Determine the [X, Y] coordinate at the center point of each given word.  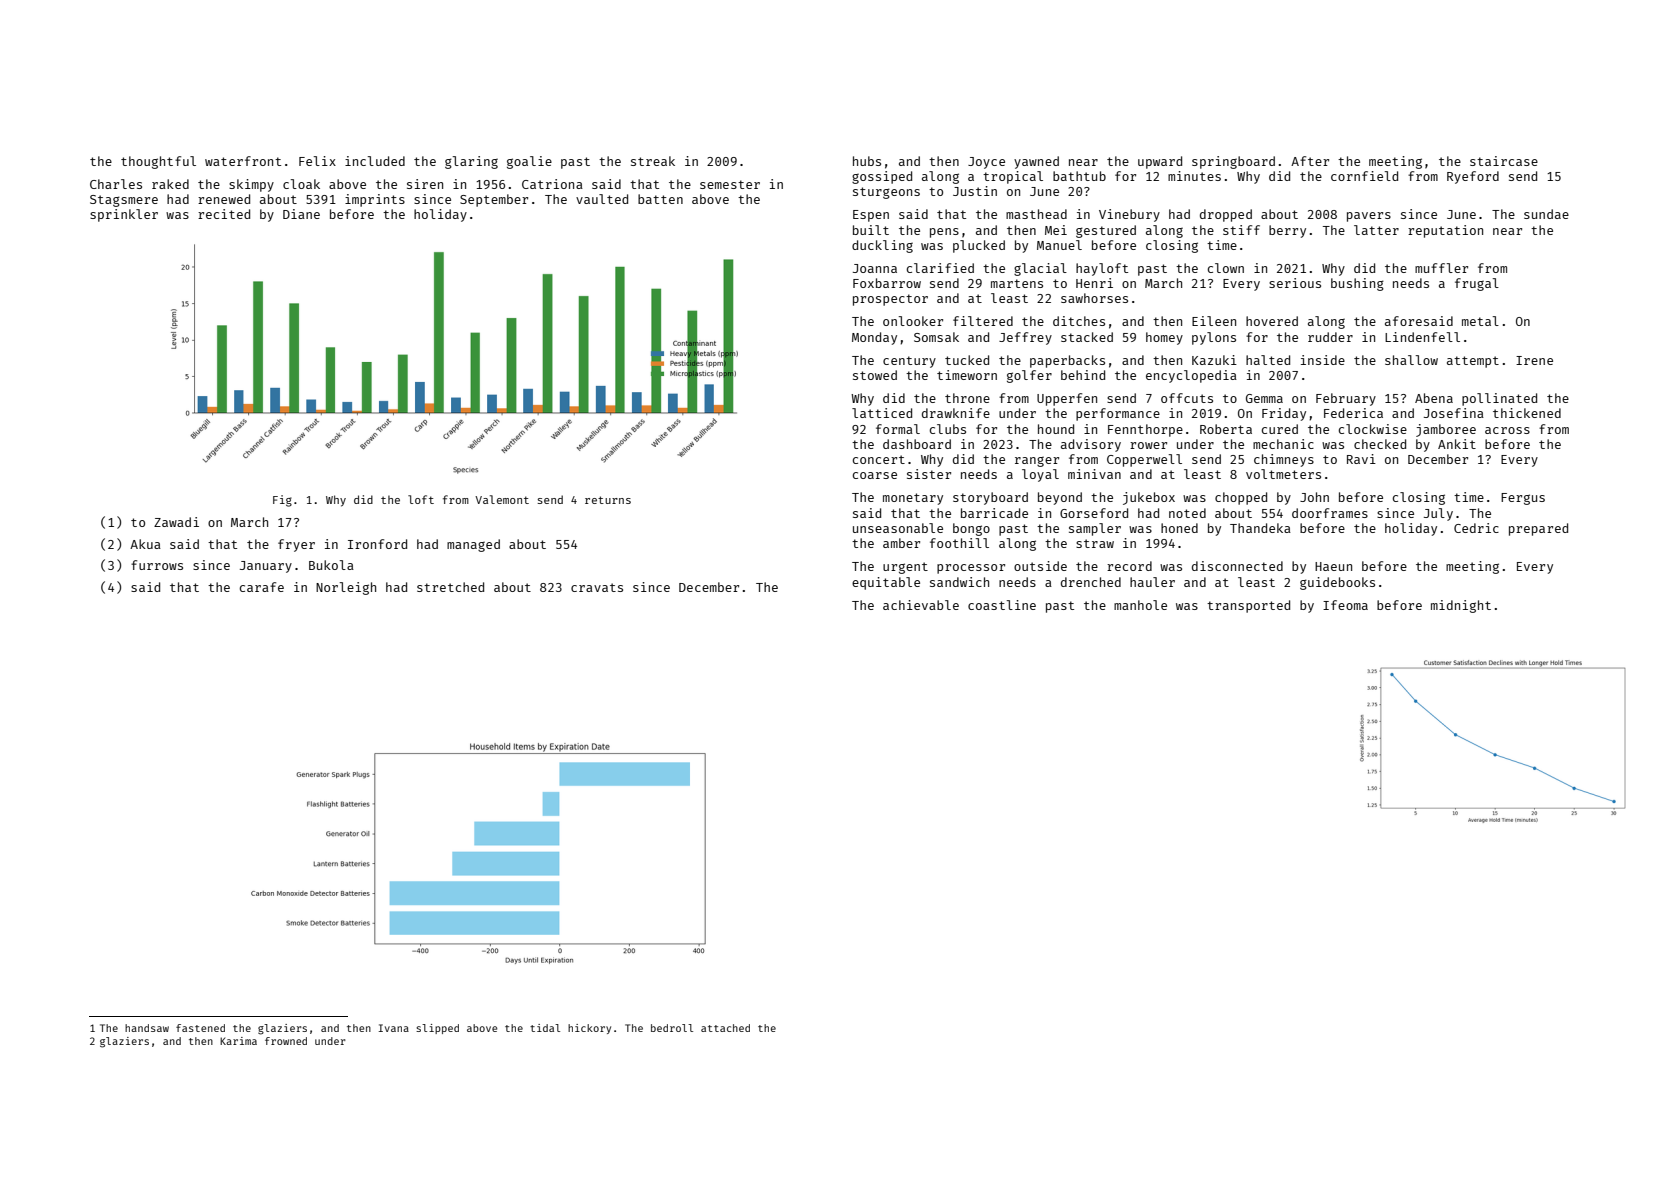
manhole [1140, 605]
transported [1248, 606]
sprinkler [124, 215]
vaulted [602, 199]
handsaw [147, 1028]
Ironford [377, 544]
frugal [1477, 284]
